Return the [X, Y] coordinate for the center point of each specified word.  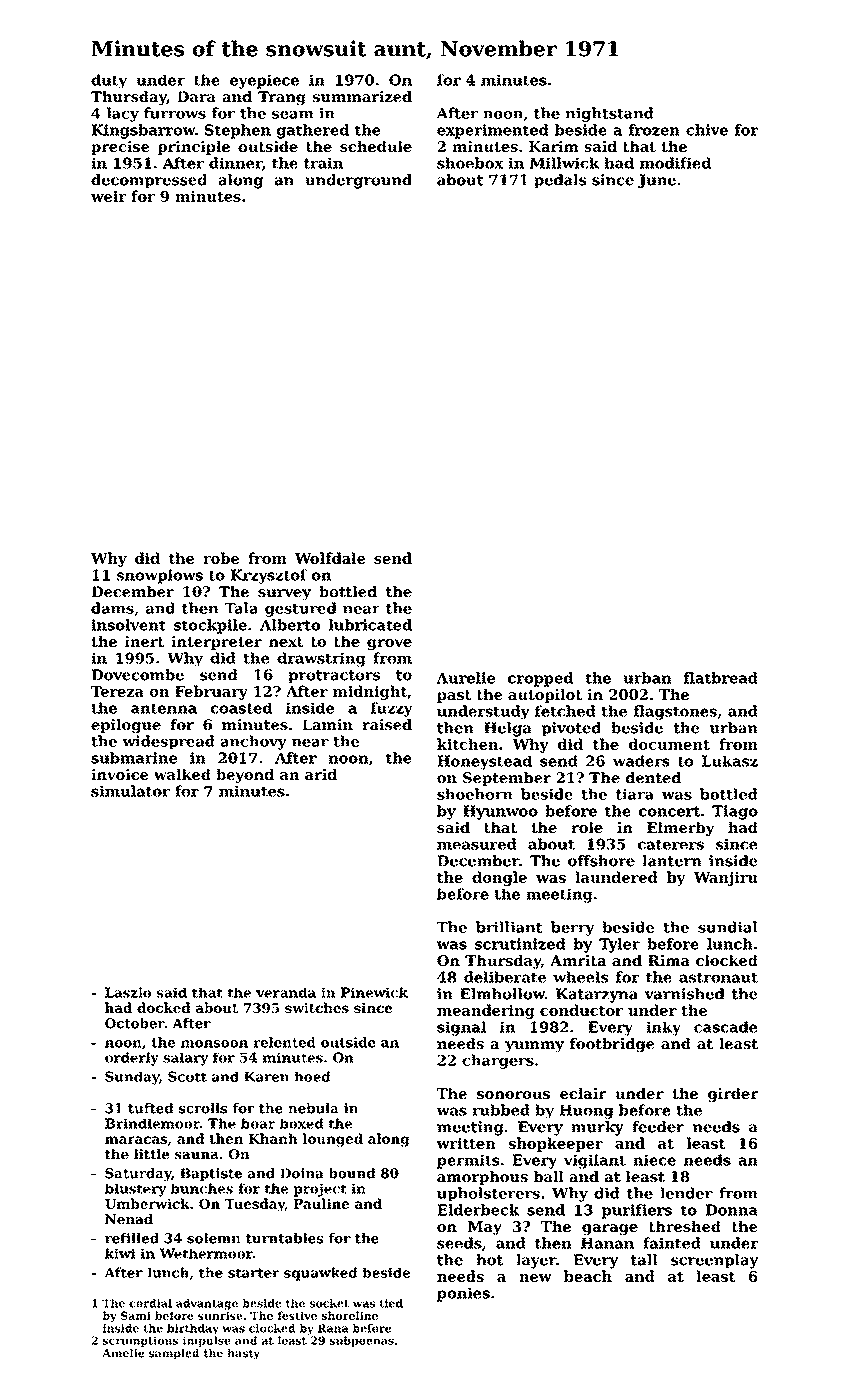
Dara [196, 96]
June [657, 181]
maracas [136, 1140]
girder [733, 1095]
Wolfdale [329, 558]
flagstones [675, 712]
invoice [119, 774]
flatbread [721, 678]
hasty [244, 1354]
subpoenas [362, 1341]
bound [352, 1173]
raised [387, 724]
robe [221, 558]
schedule [376, 146]
